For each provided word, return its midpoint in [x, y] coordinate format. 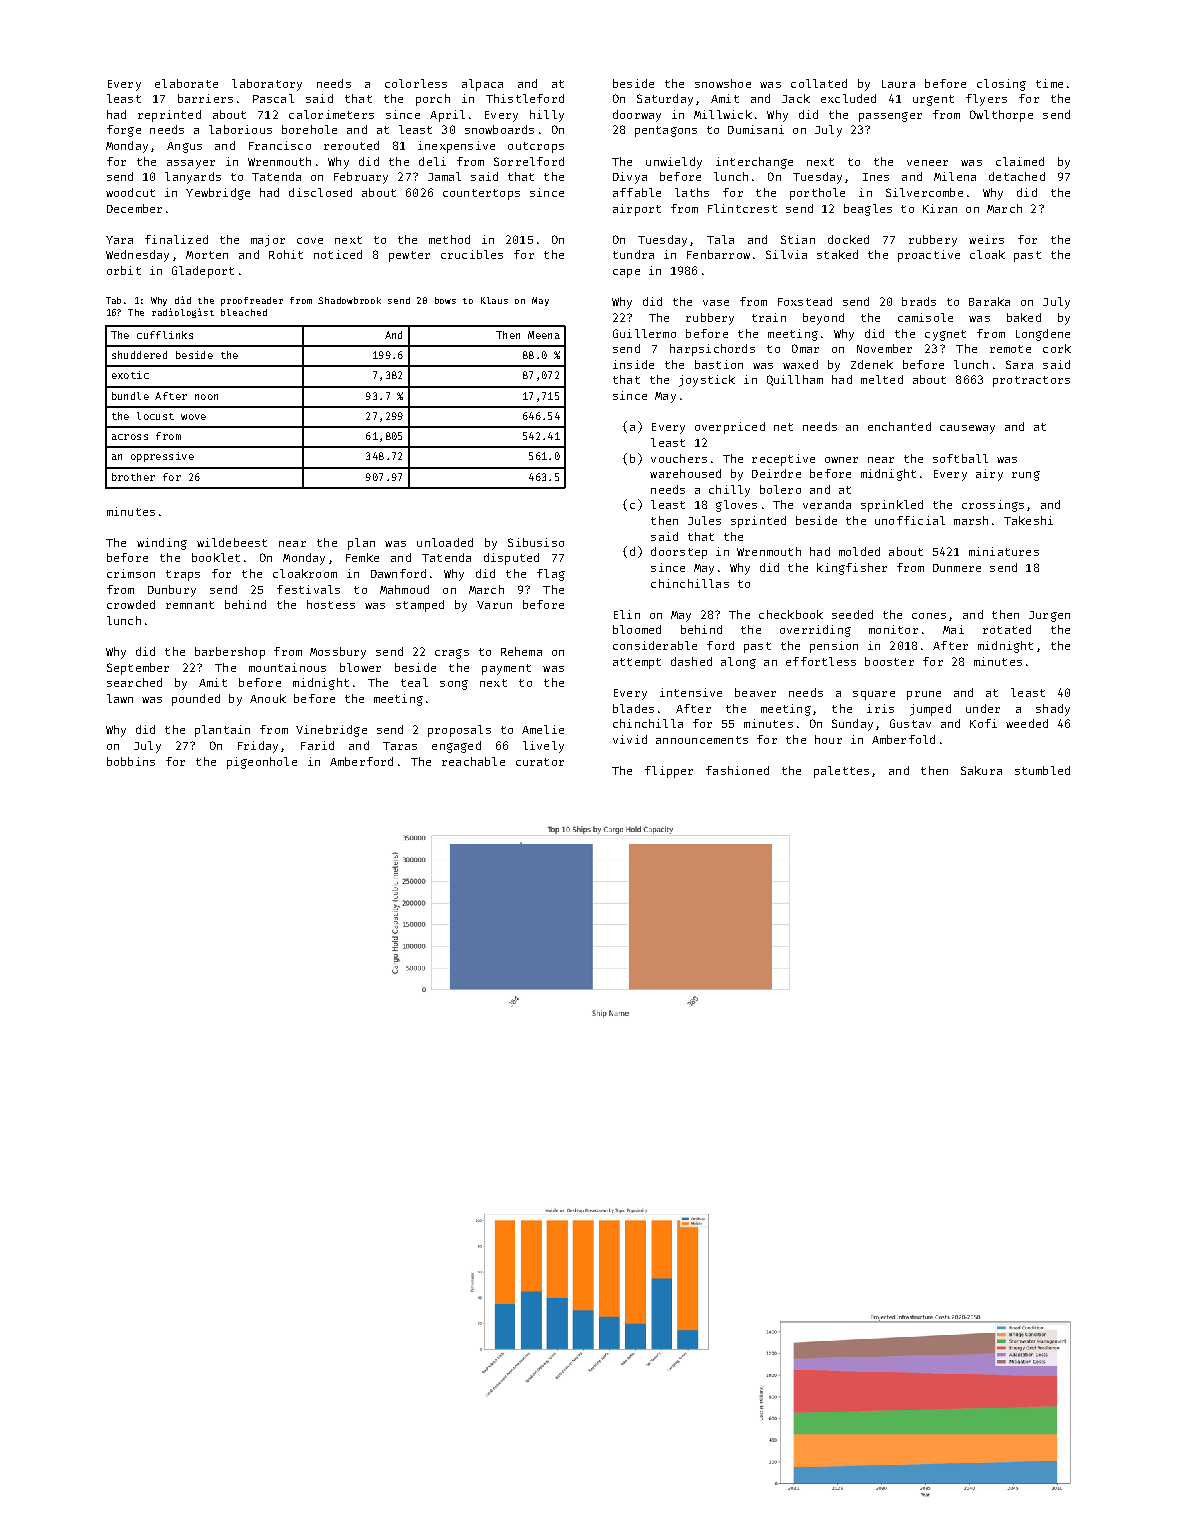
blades [633, 708]
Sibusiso [536, 542]
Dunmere [957, 568]
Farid [317, 745]
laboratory [267, 85]
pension [834, 647]
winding [162, 544]
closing [1001, 85]
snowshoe [723, 83]
